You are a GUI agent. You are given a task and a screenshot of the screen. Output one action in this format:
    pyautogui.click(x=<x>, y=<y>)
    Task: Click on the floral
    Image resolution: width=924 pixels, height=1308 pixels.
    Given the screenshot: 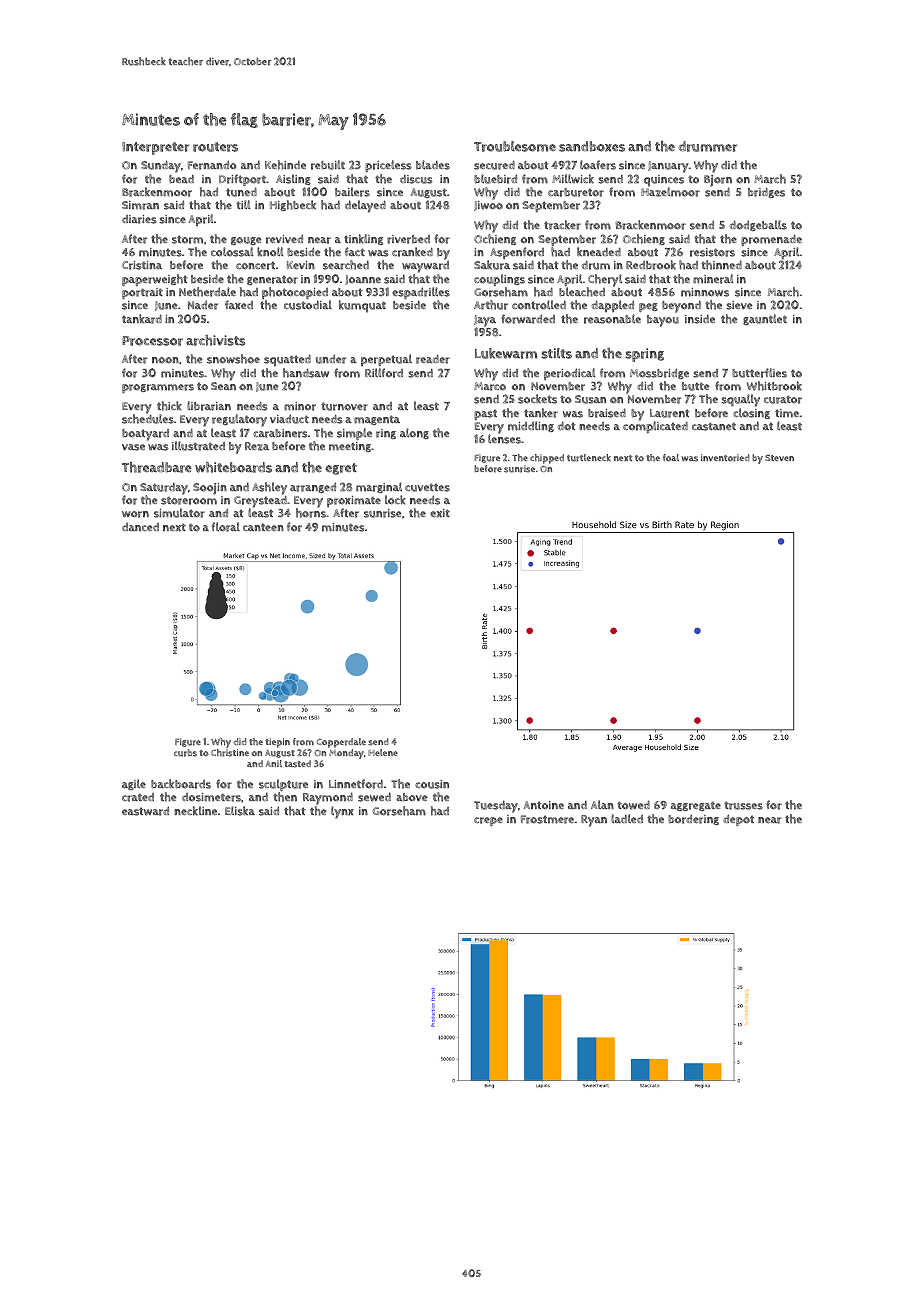 What is the action you would take?
    pyautogui.click(x=226, y=527)
